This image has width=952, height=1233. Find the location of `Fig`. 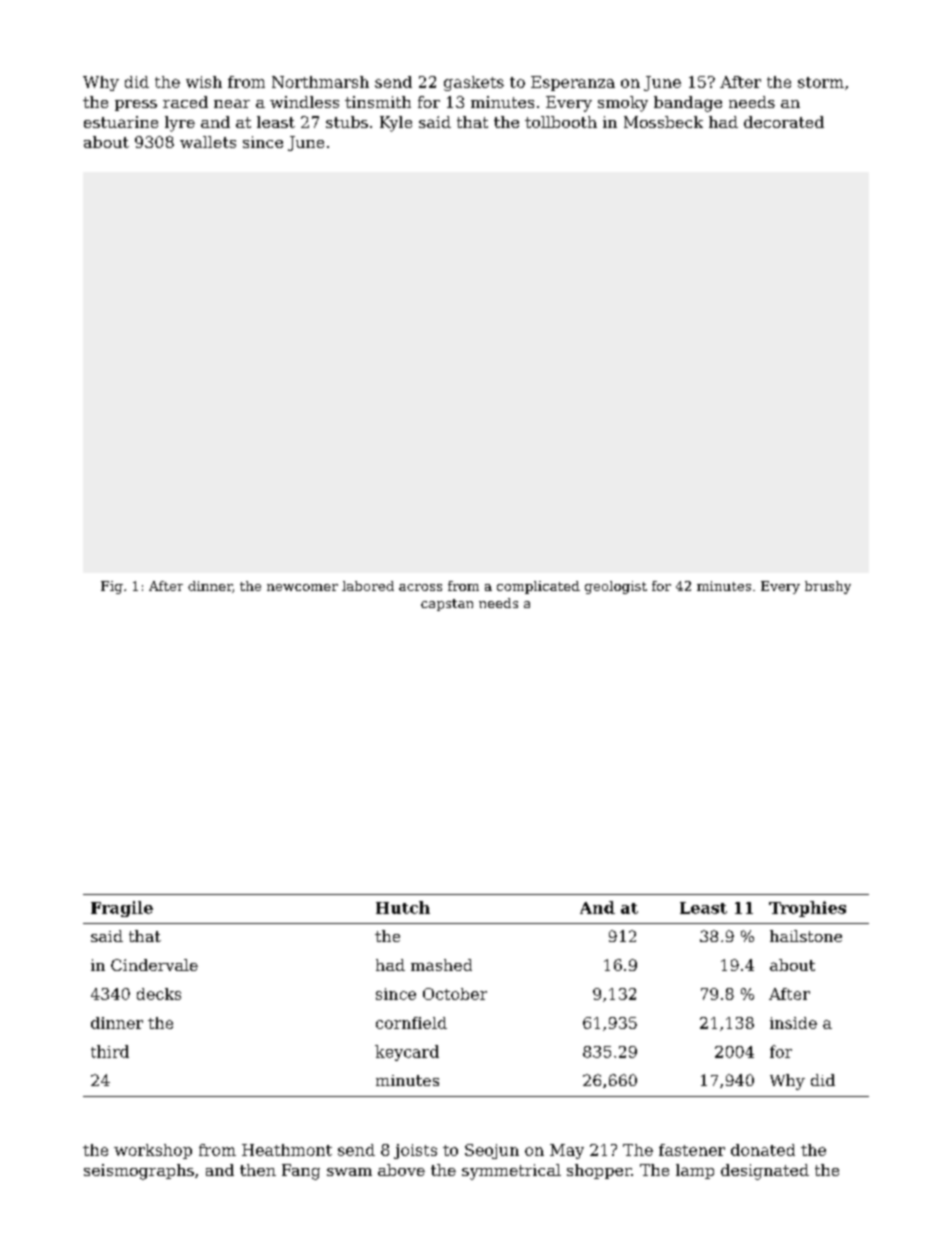

Fig is located at coordinates (112, 587).
